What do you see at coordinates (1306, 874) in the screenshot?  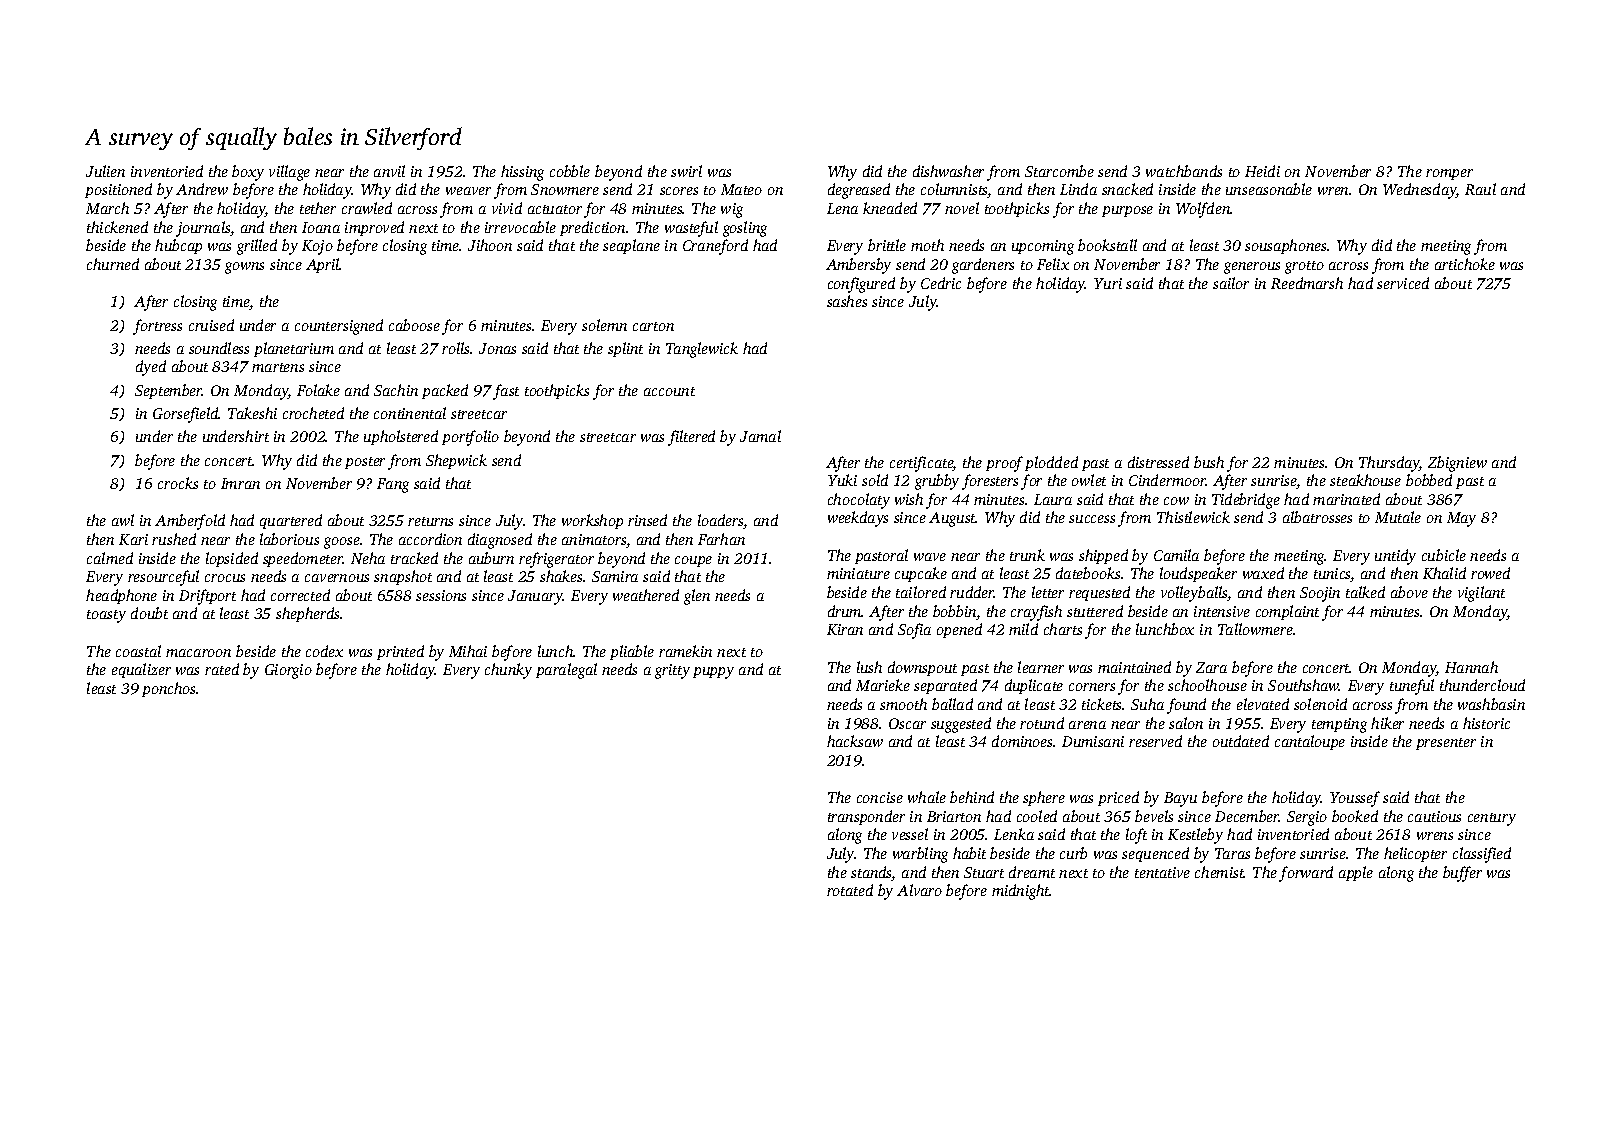 I see `forward` at bounding box center [1306, 874].
